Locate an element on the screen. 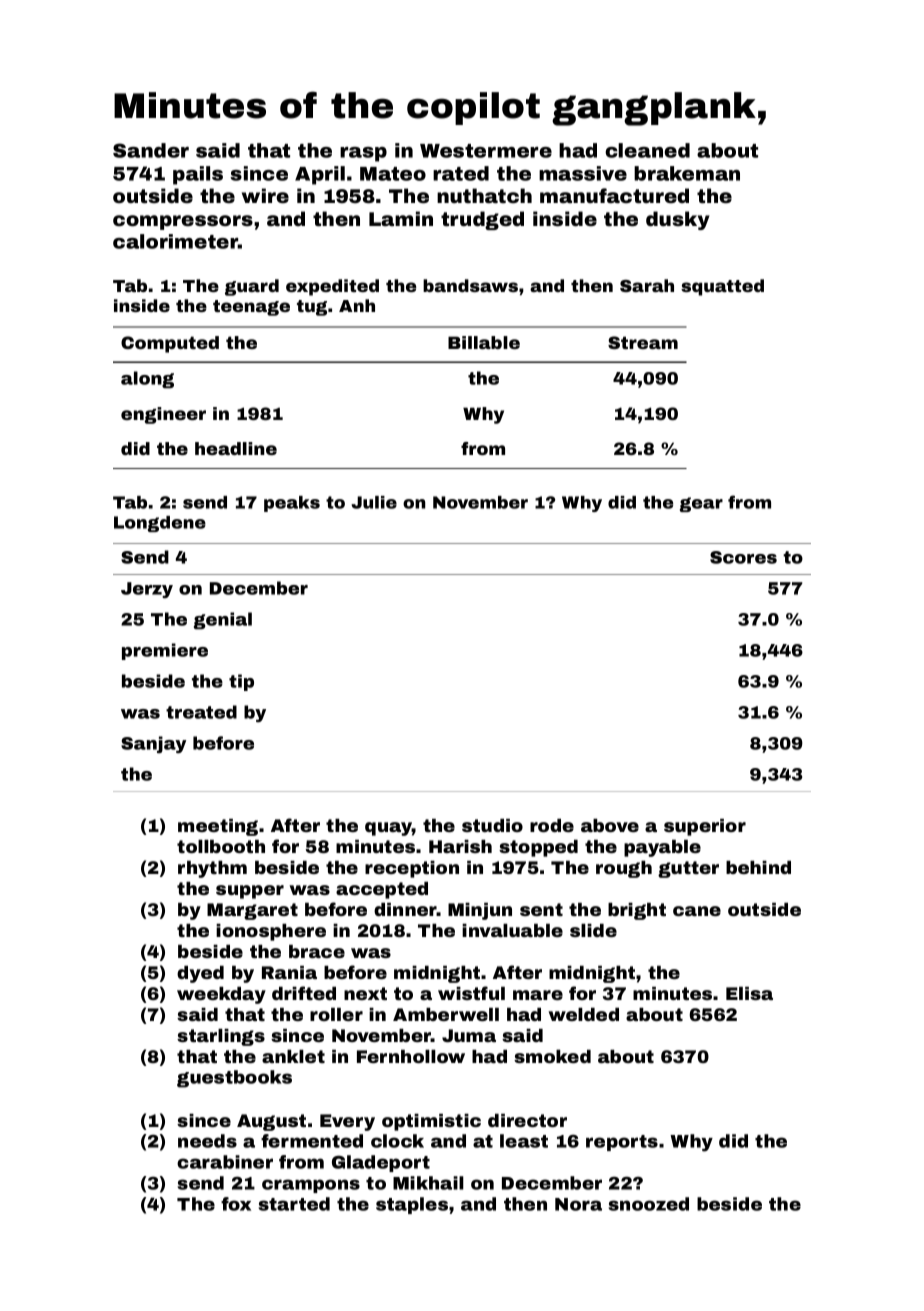  Jerzy is located at coordinates (147, 590).
